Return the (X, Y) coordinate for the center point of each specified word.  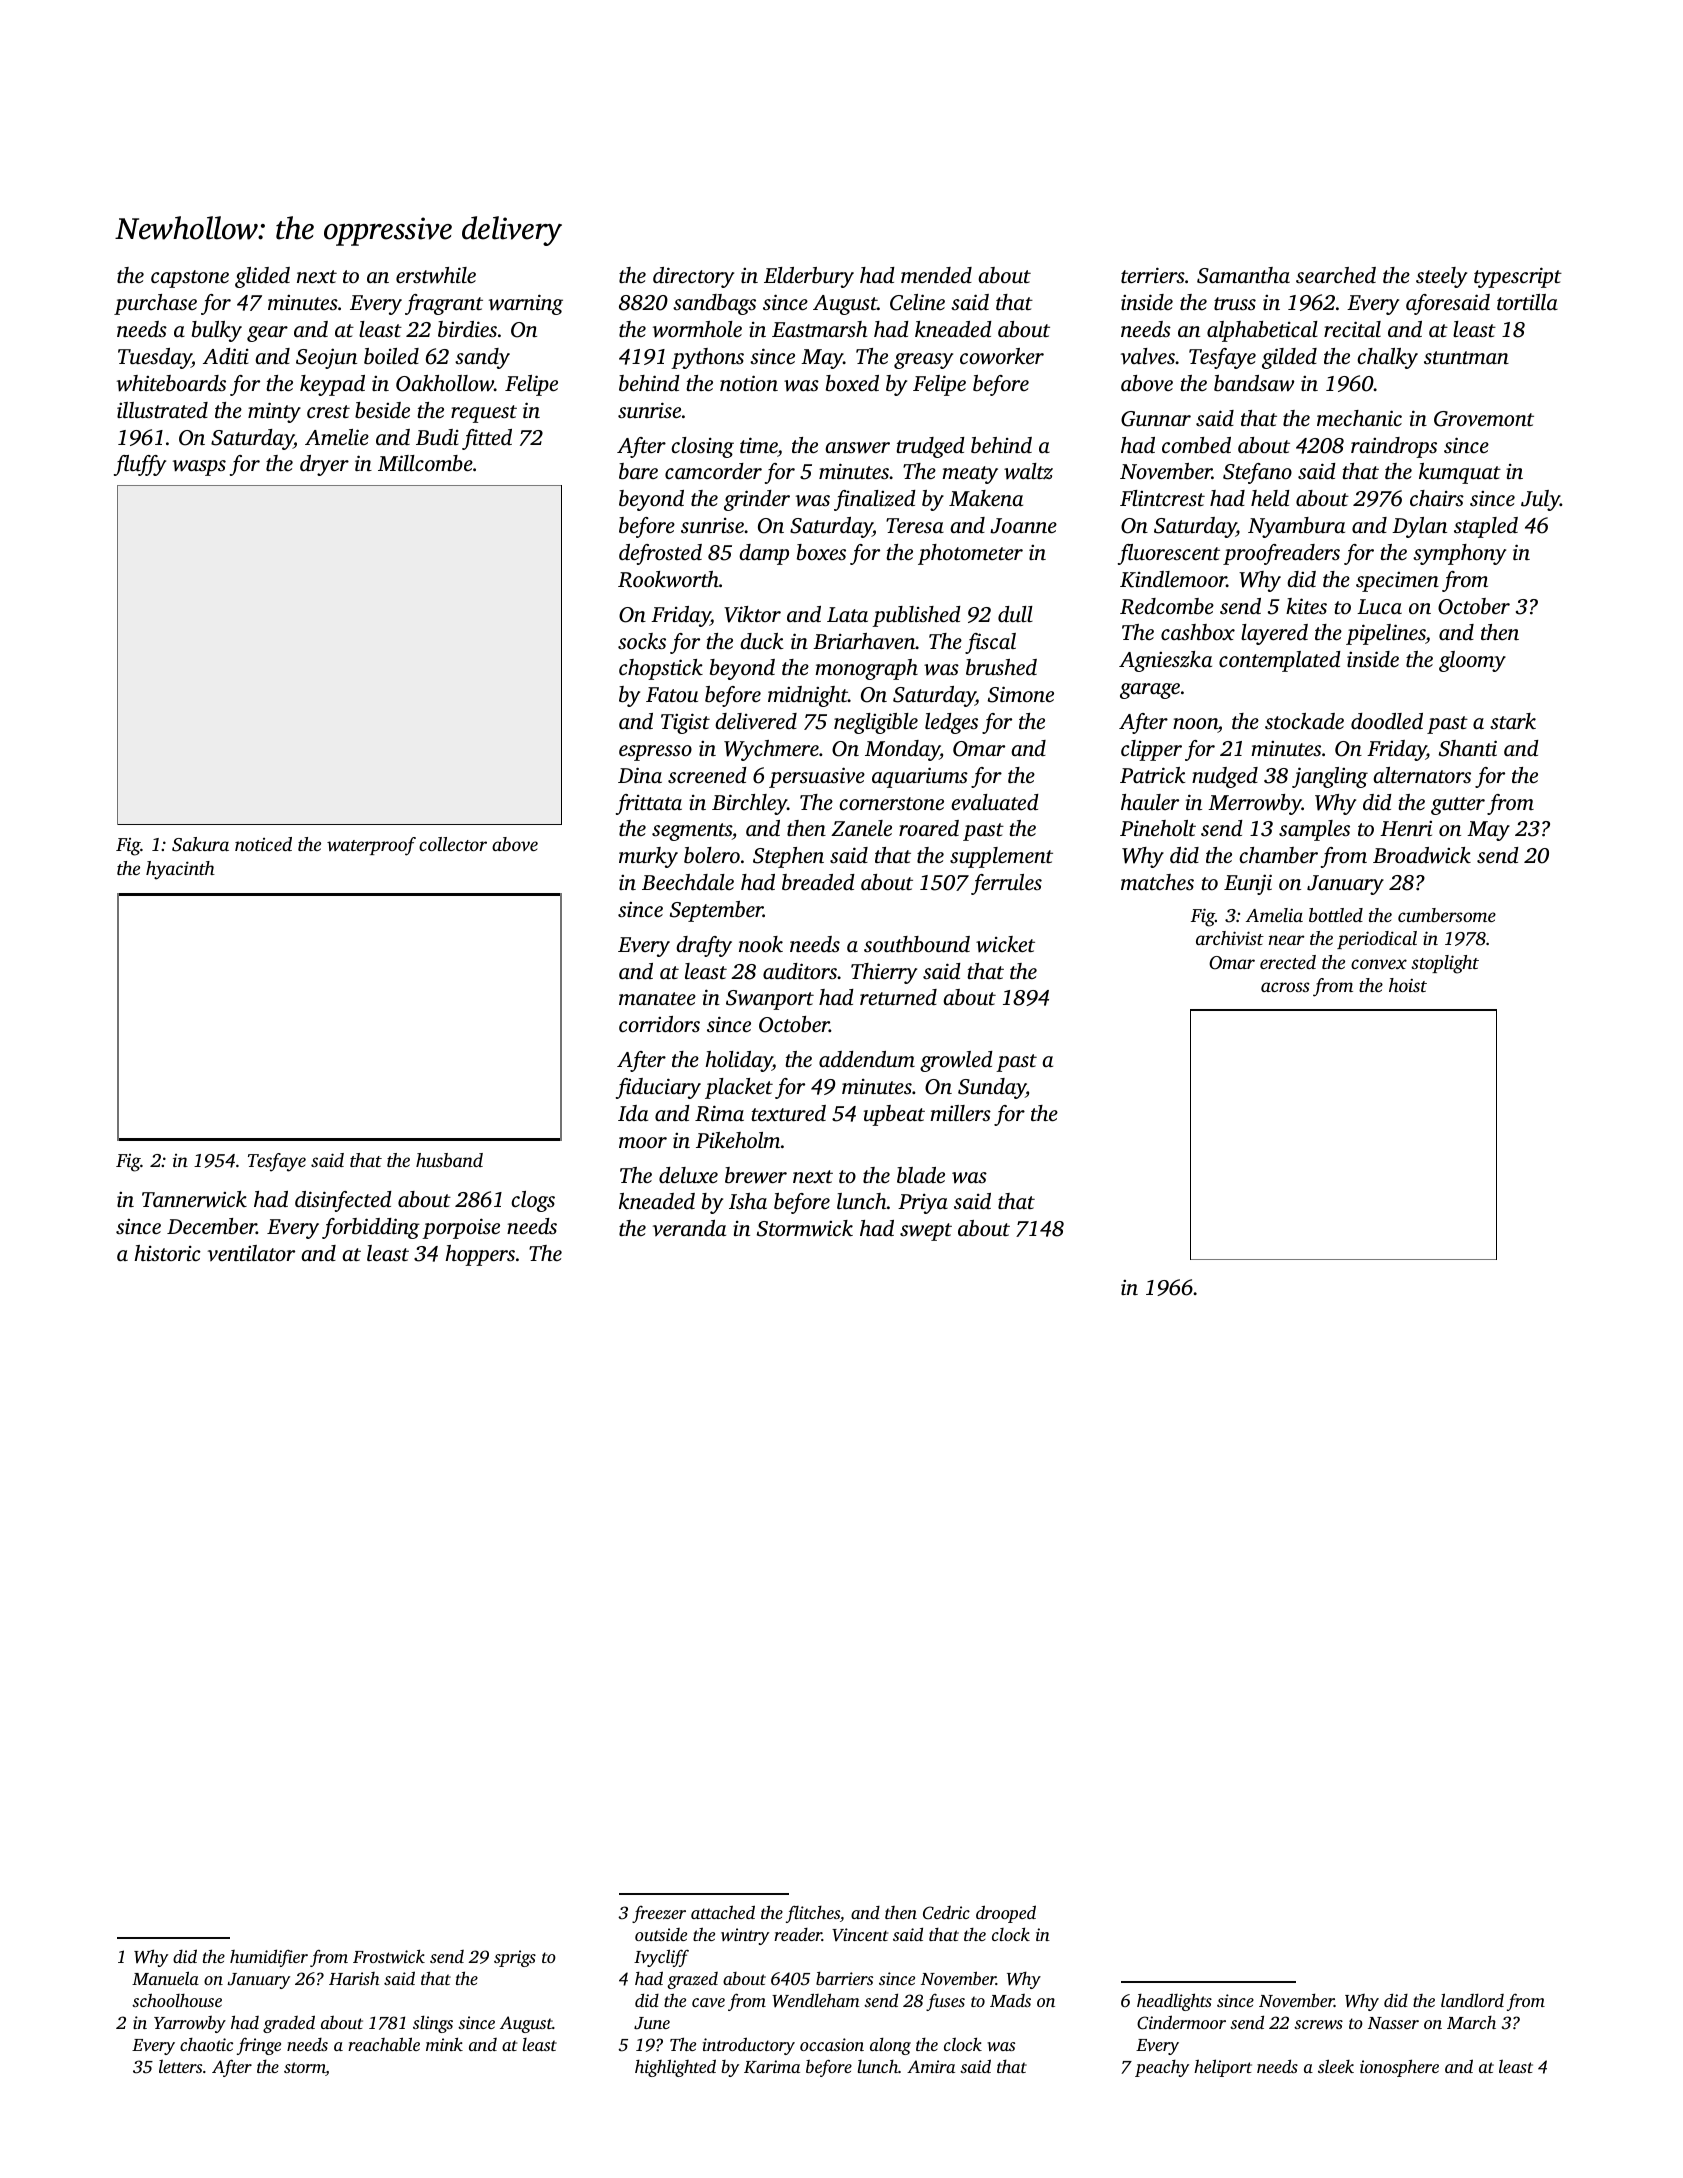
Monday (902, 750)
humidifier (269, 1958)
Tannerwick (194, 1199)
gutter (1458, 806)
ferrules (1006, 884)
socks (642, 641)
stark (1513, 721)
